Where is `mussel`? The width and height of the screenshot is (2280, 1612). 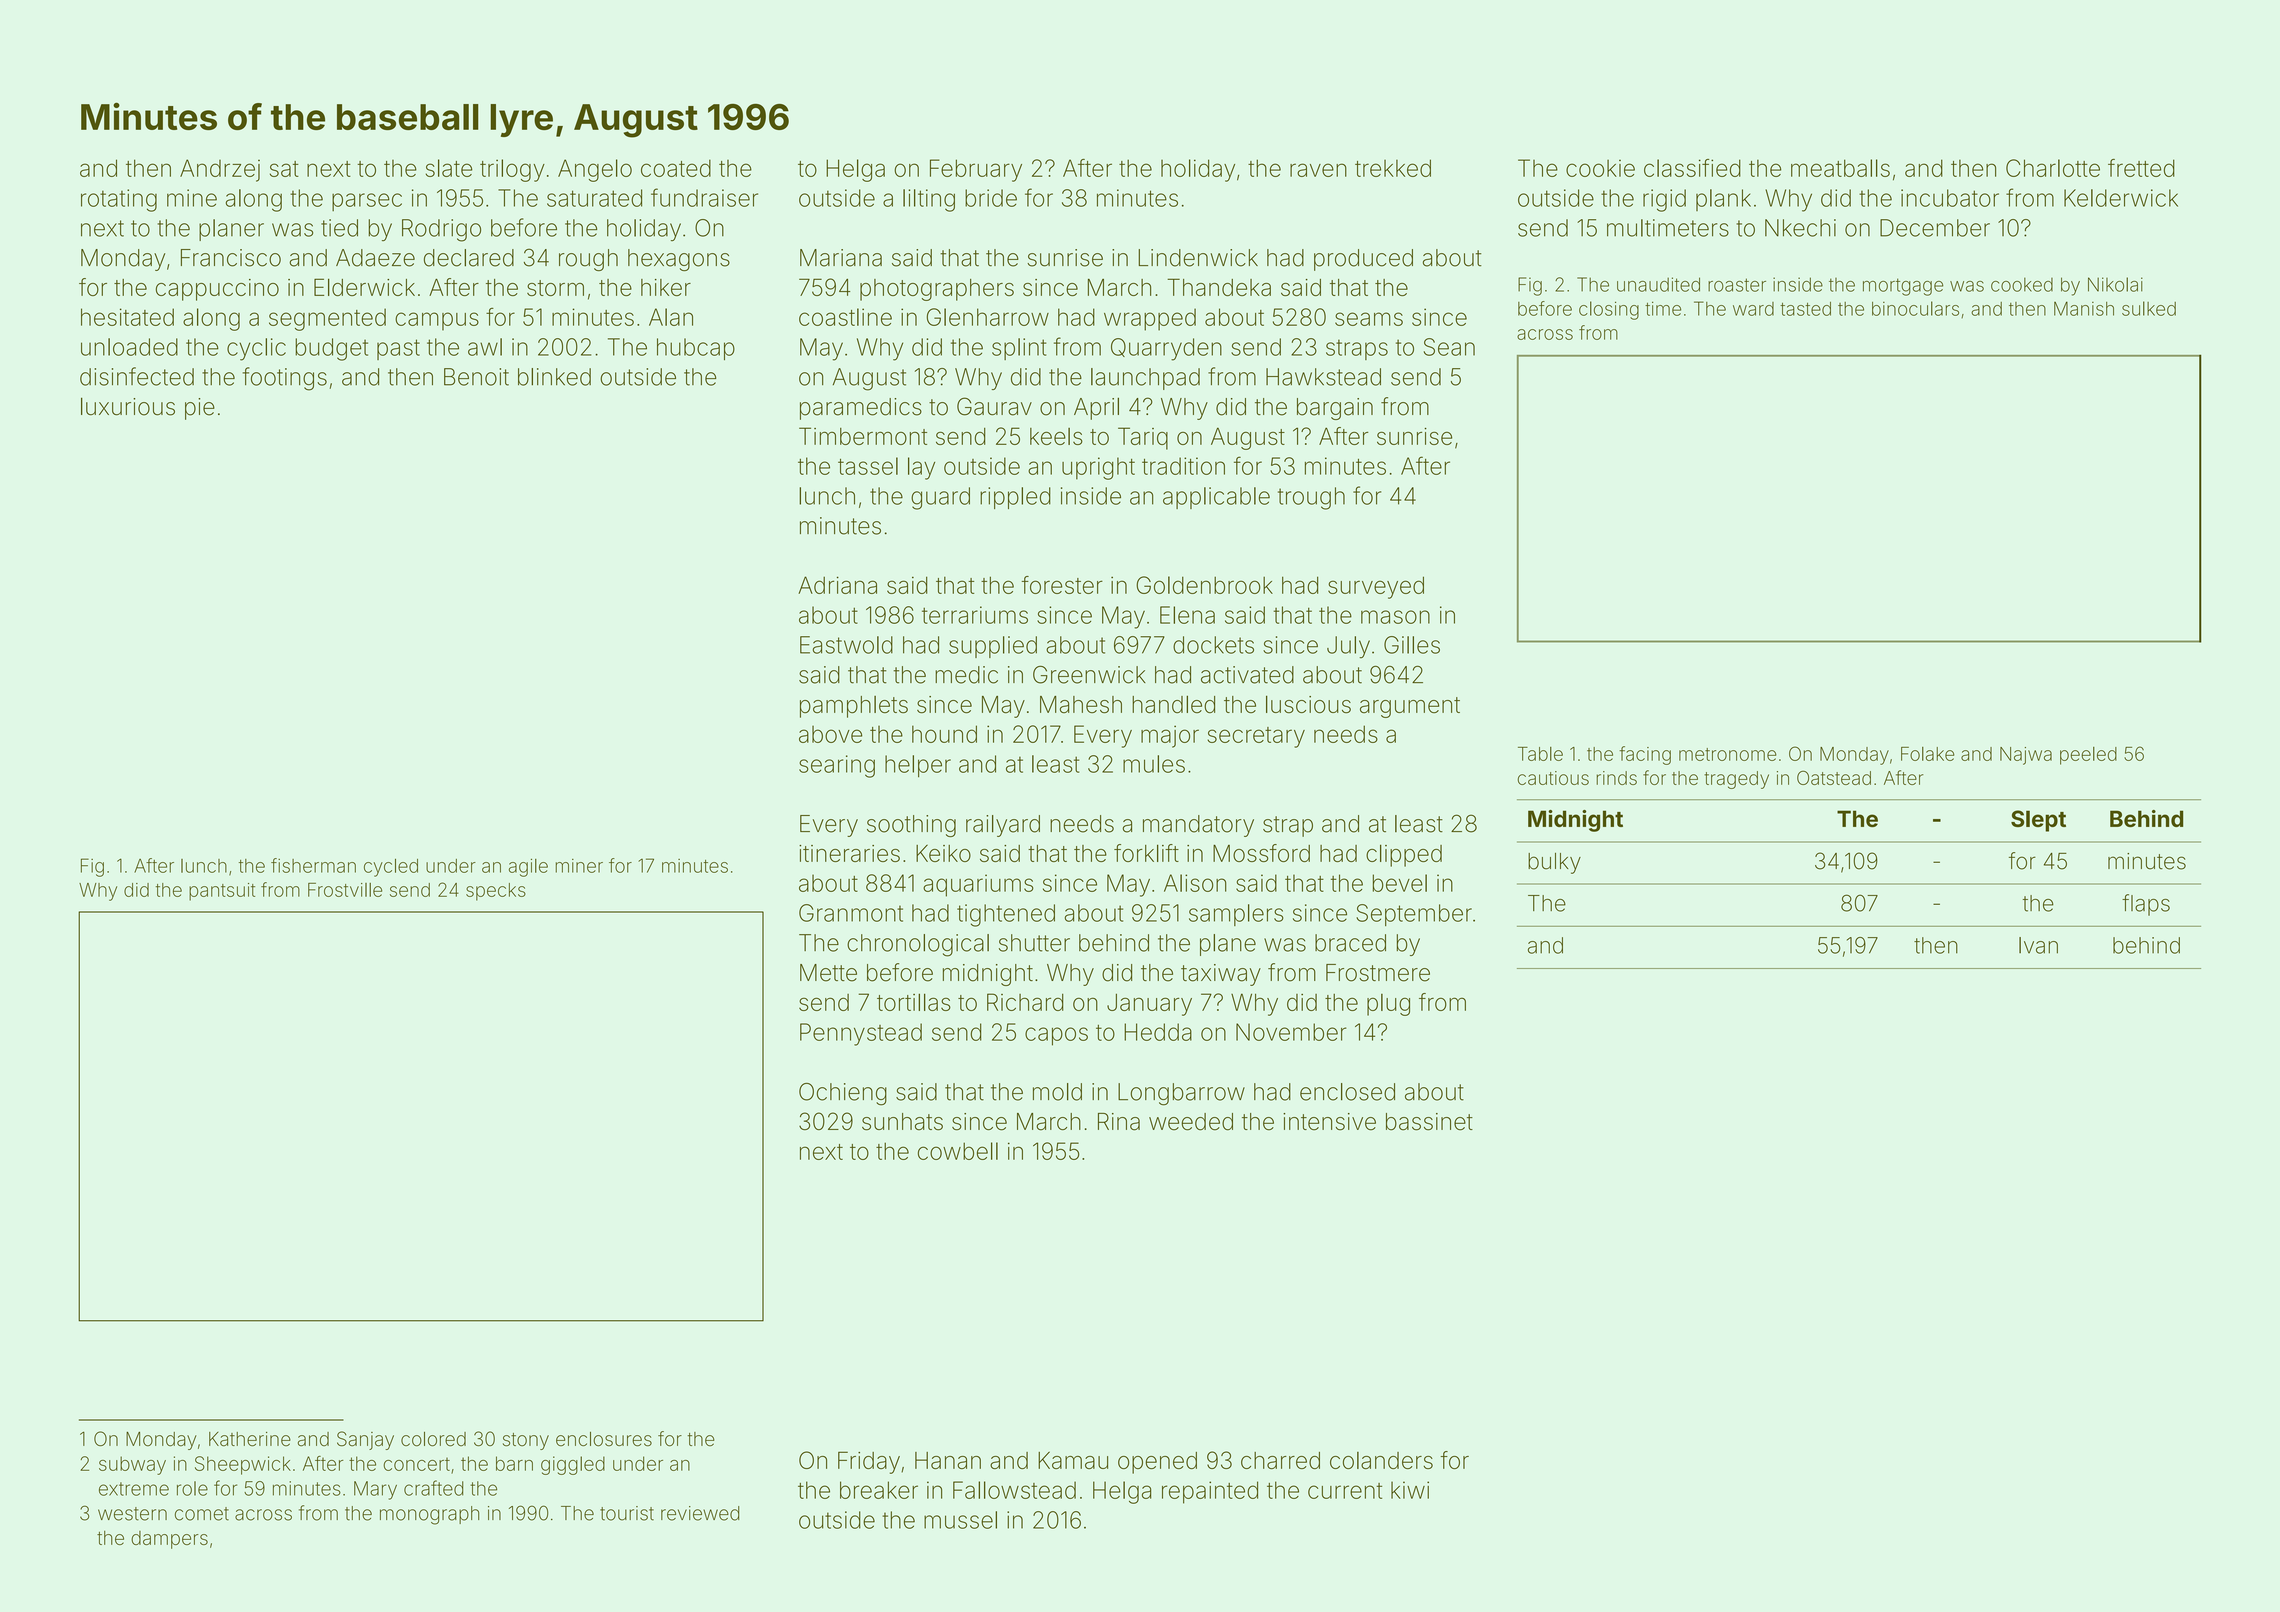 mussel is located at coordinates (960, 1520).
